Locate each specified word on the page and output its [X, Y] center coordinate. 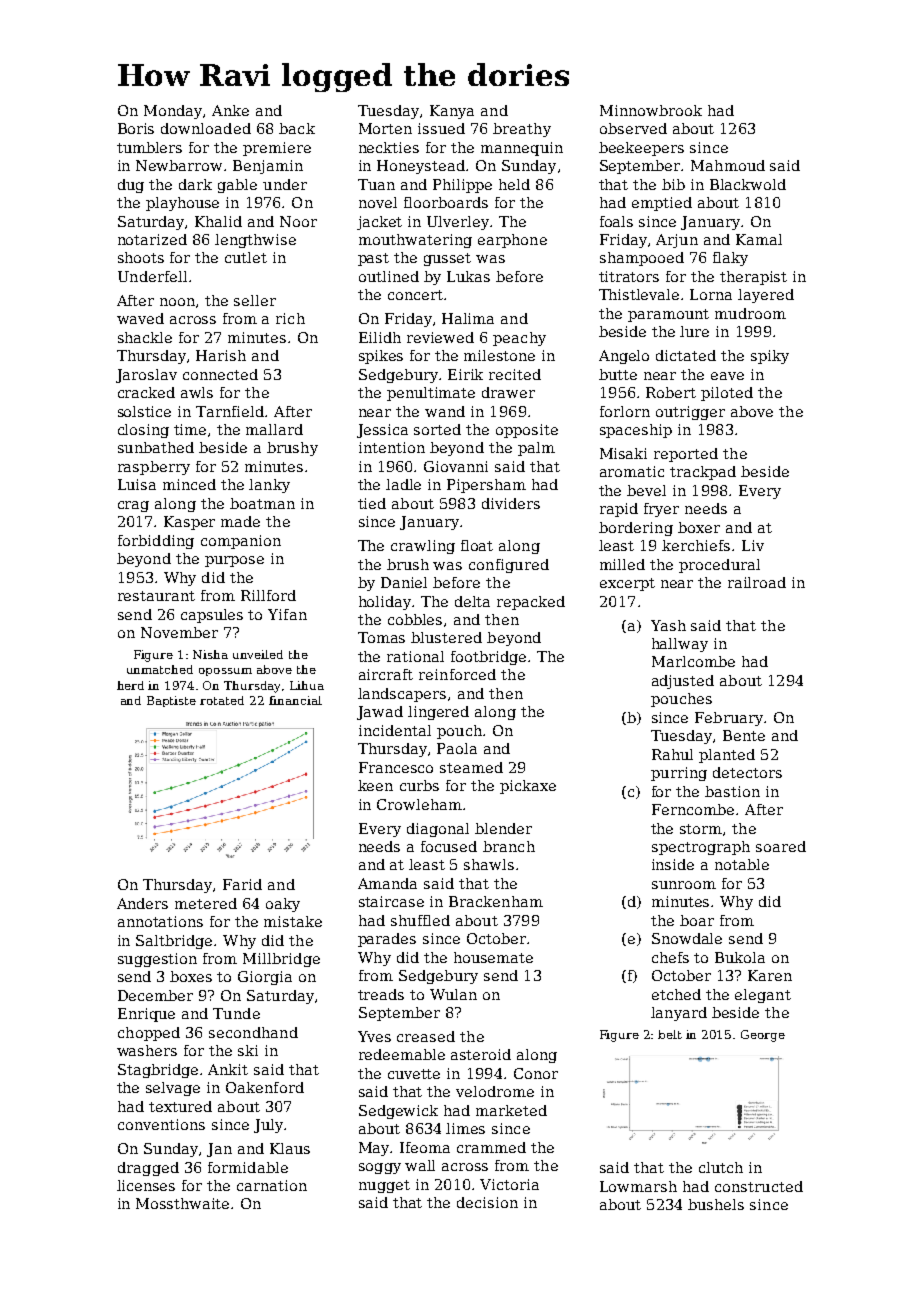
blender [503, 828]
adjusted [683, 682]
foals [616, 221]
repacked [531, 603]
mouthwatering [415, 241]
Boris [136, 128]
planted [727, 756]
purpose [234, 561]
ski [248, 1050]
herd [130, 685]
